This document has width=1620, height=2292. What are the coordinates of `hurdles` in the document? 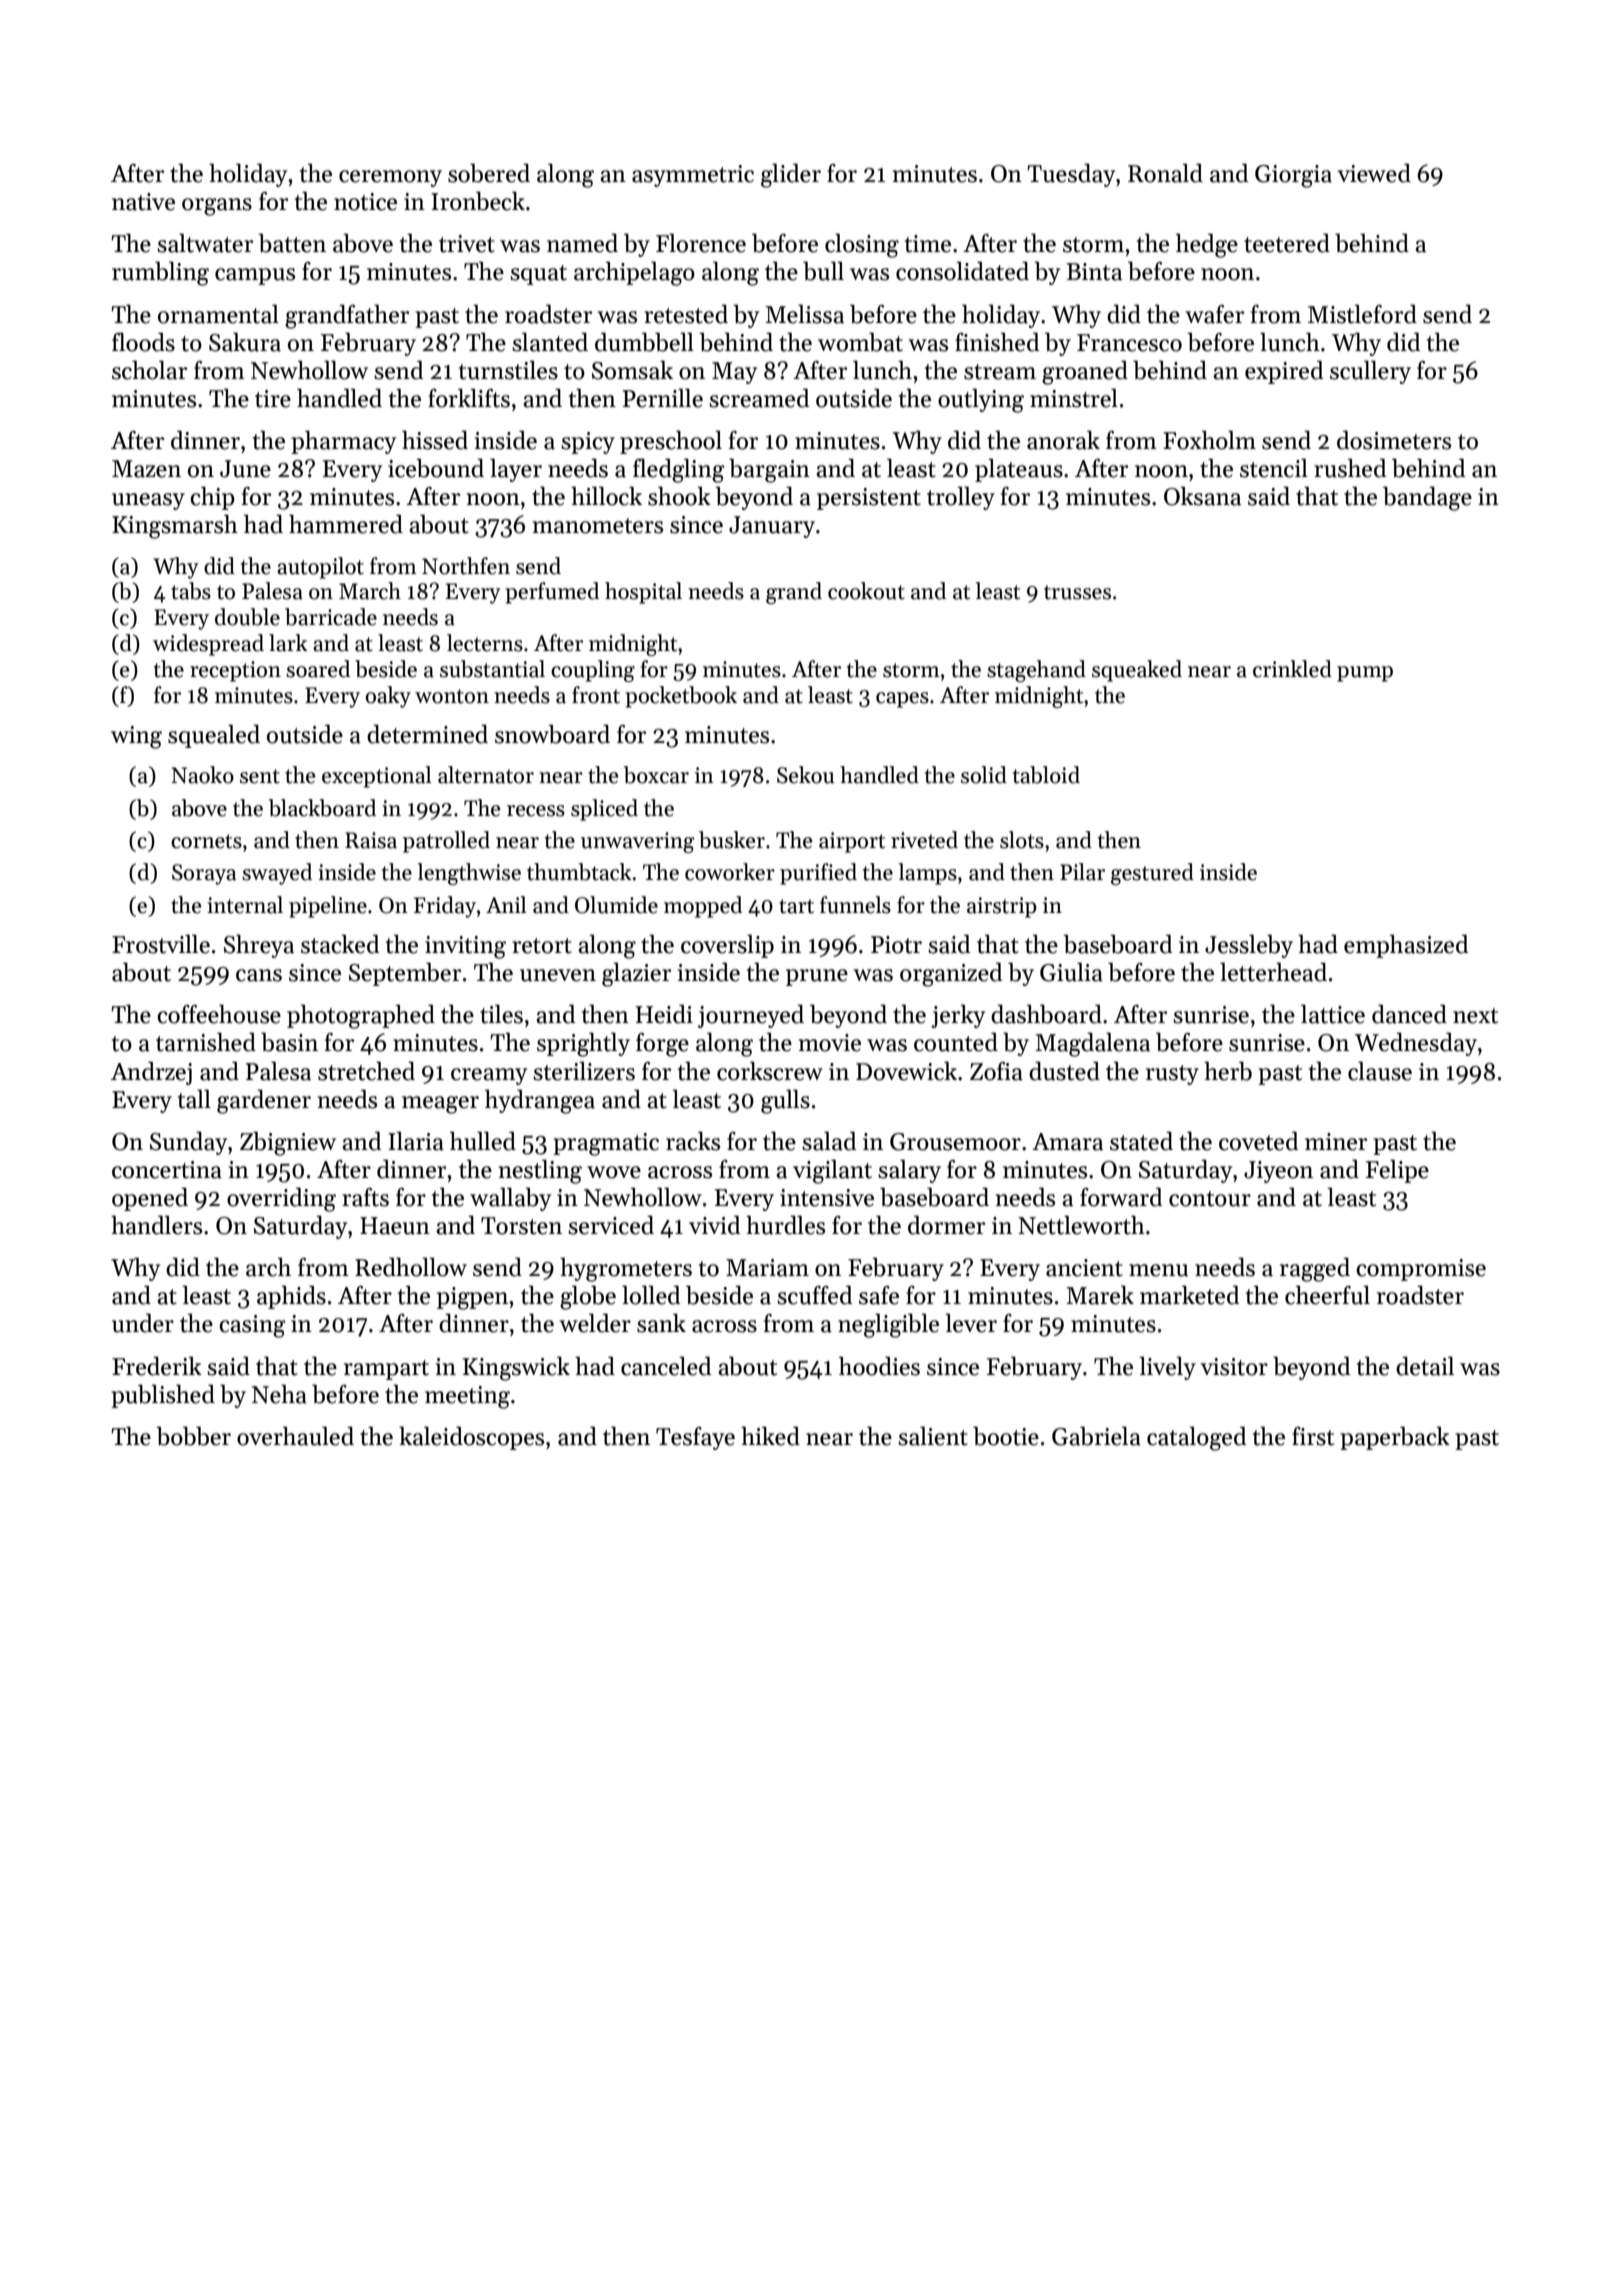 It's located at (785, 1225).
